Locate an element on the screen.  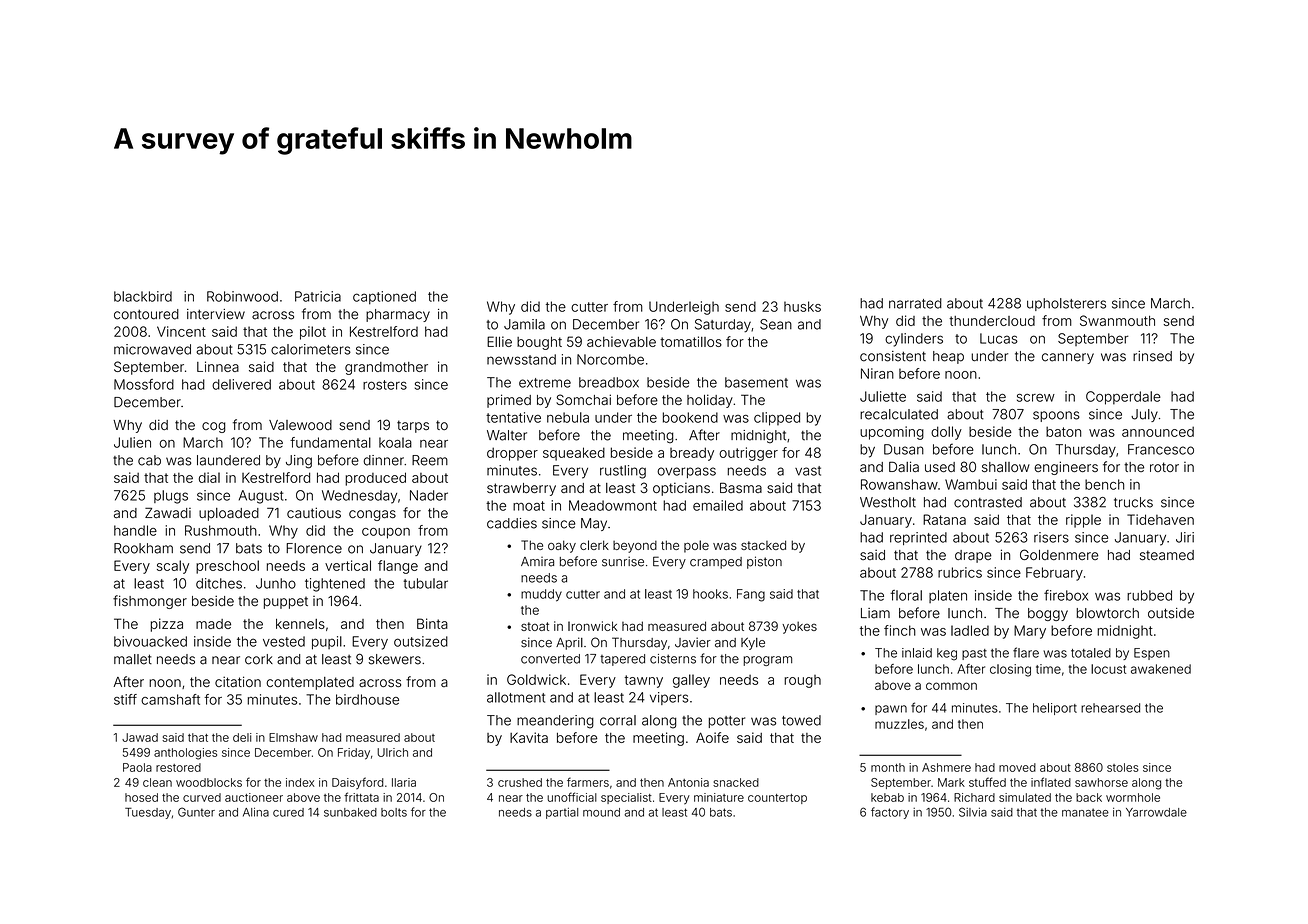
bivouacked is located at coordinates (150, 641).
